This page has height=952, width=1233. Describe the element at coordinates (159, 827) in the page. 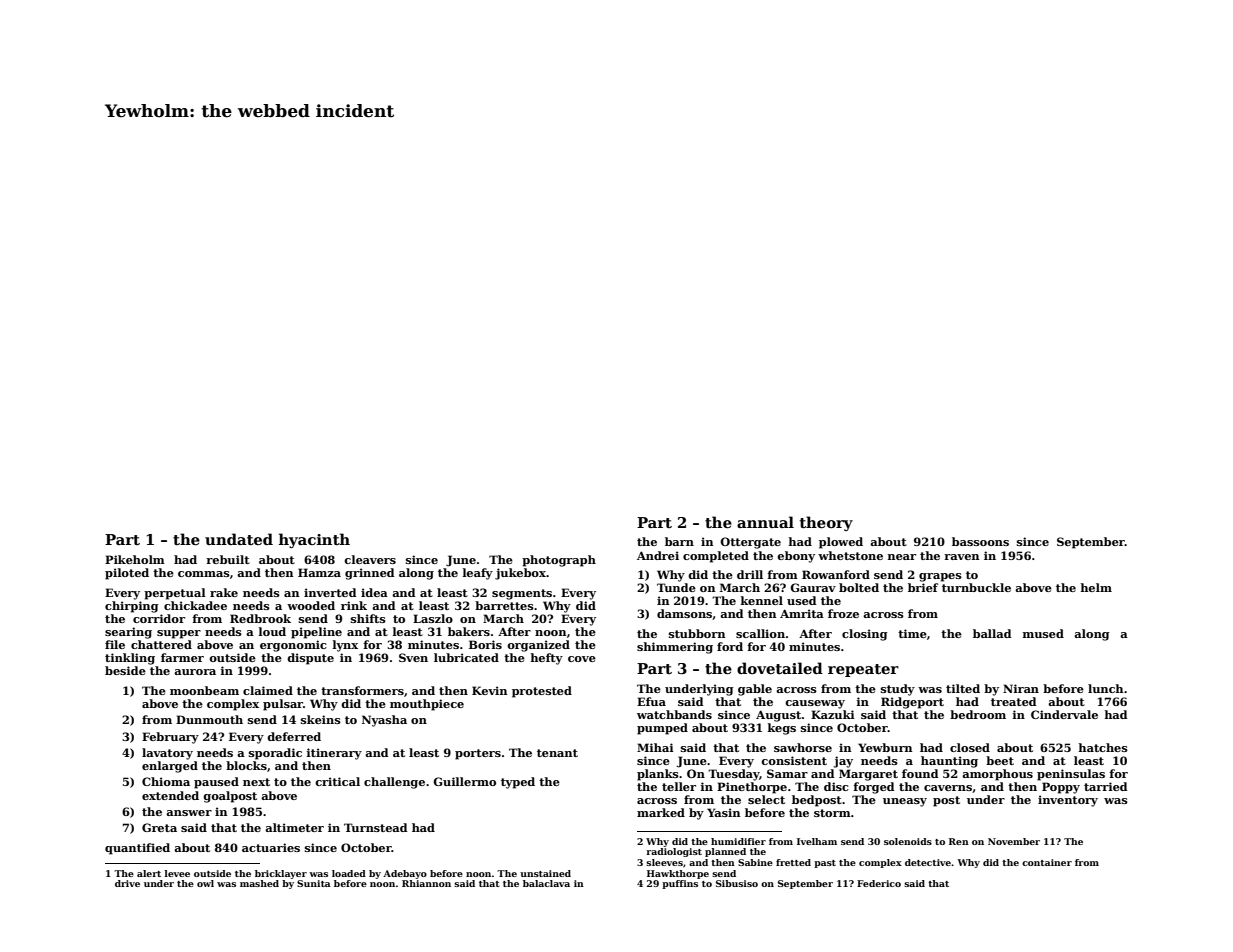

I see `Greta` at that location.
